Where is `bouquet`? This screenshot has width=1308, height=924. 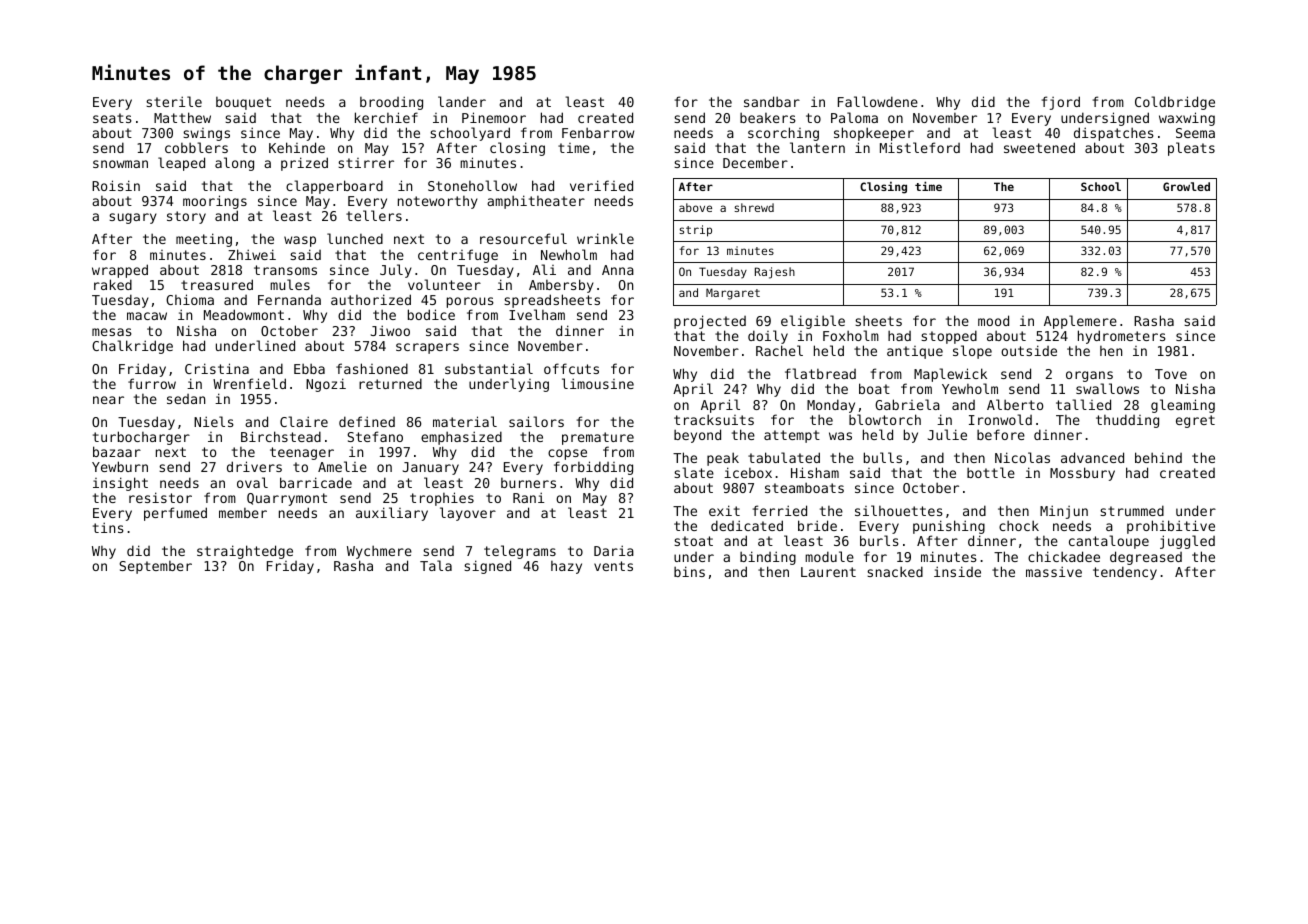 bouquet is located at coordinates (243, 103).
